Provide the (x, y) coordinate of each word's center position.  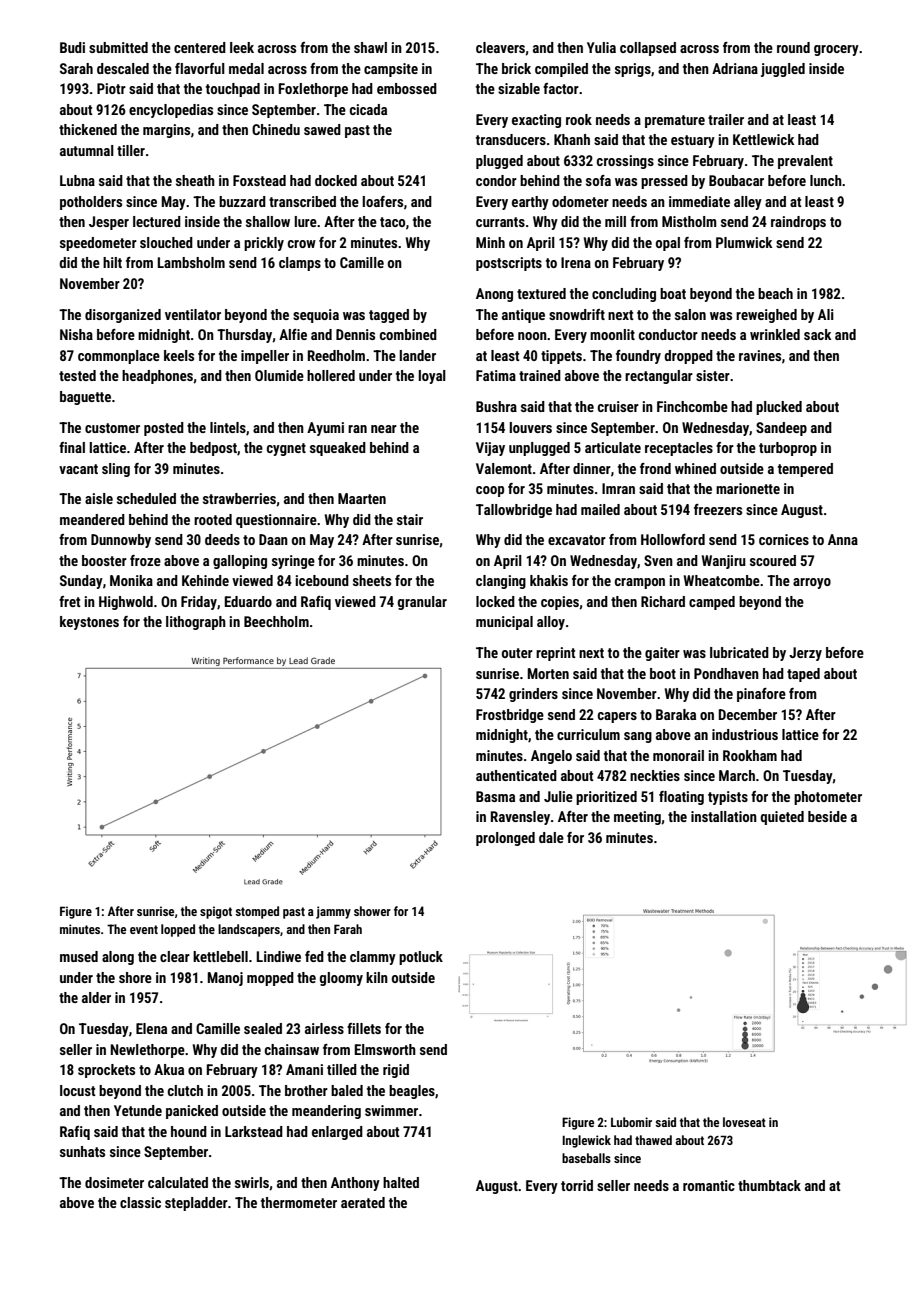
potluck (421, 958)
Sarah (76, 68)
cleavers (501, 48)
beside (827, 816)
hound (189, 1131)
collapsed (648, 49)
